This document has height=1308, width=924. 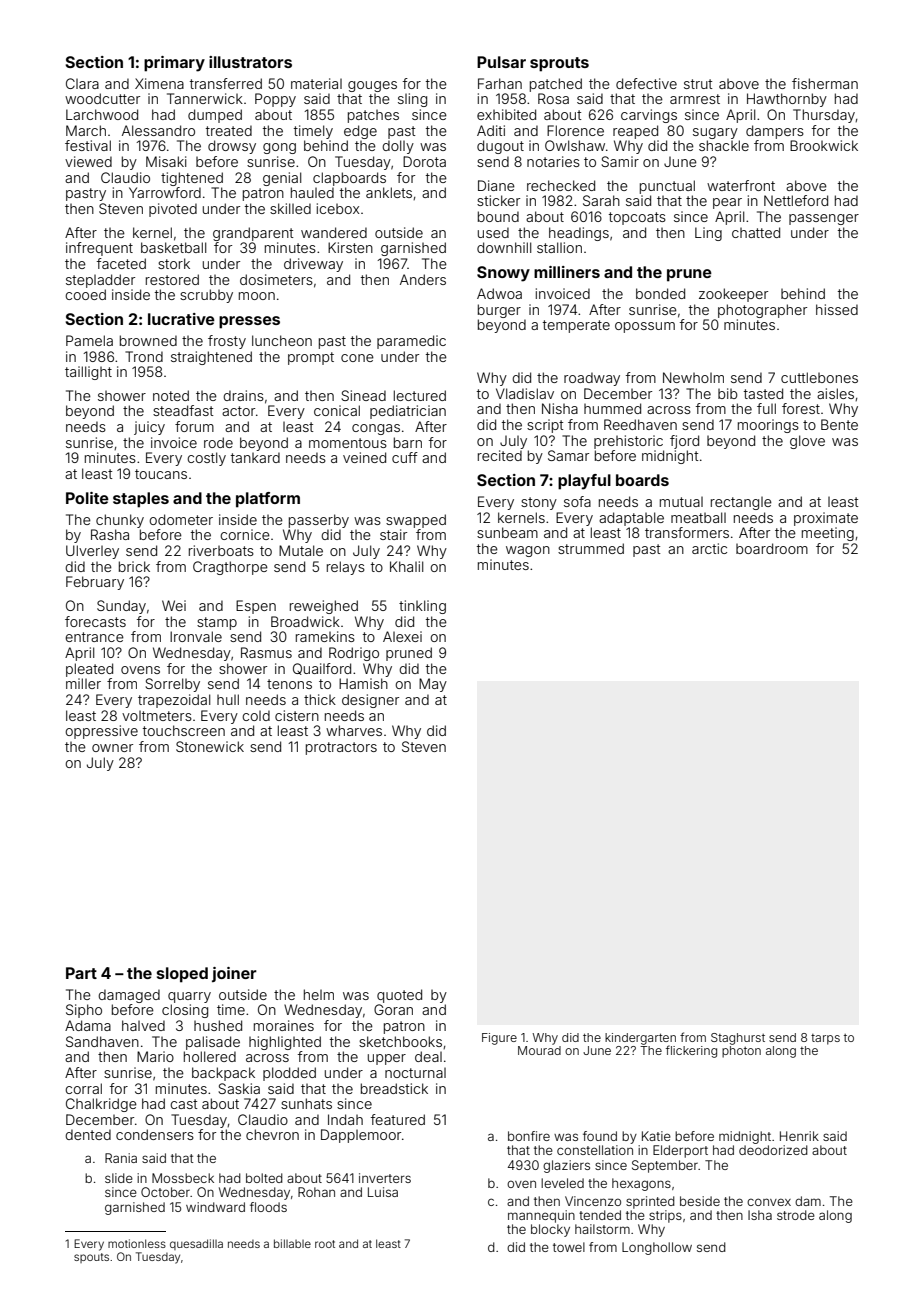 I want to click on dugout, so click(x=500, y=147).
